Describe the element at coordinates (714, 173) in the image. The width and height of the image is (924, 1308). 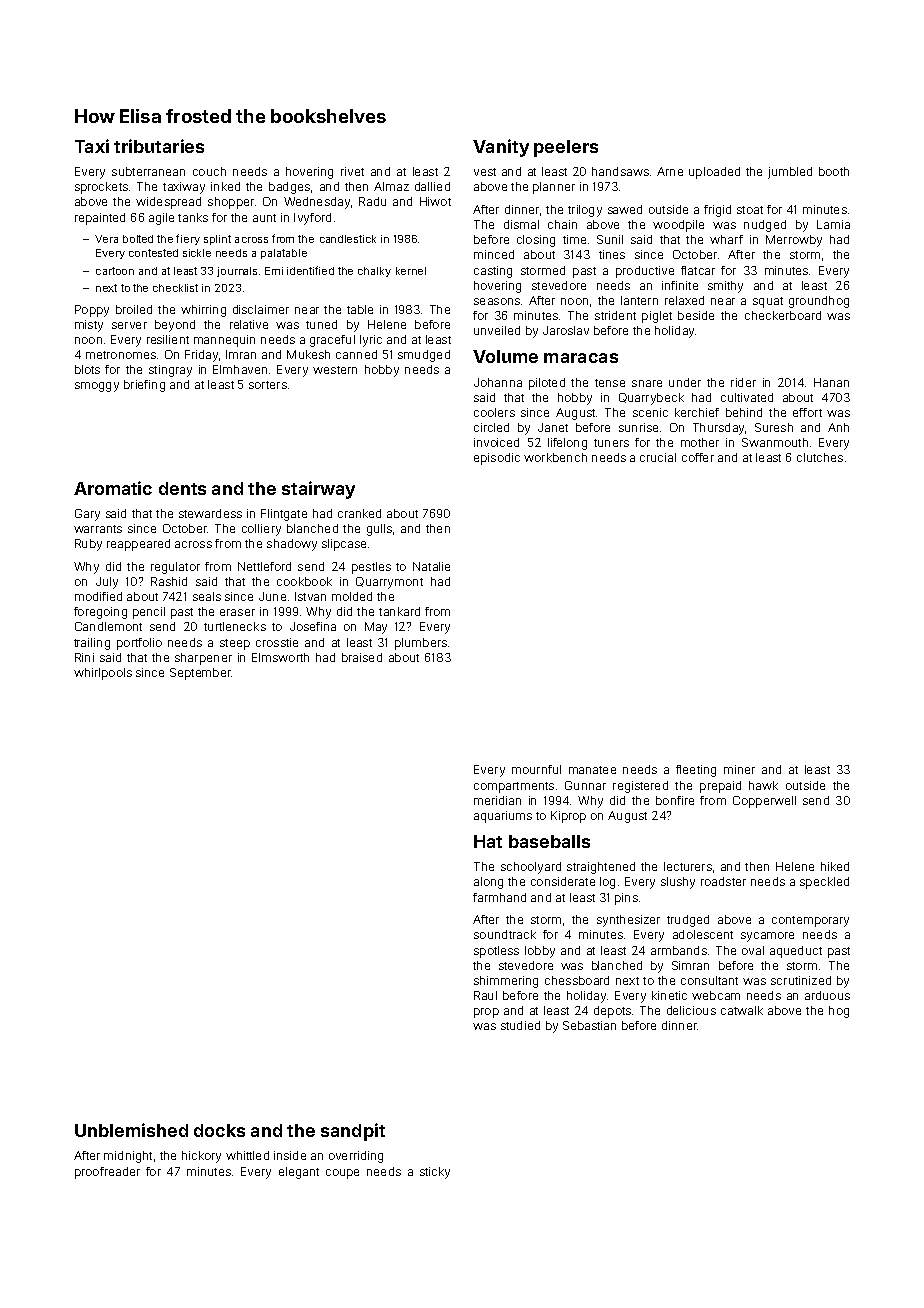
I see `uploaded` at that location.
